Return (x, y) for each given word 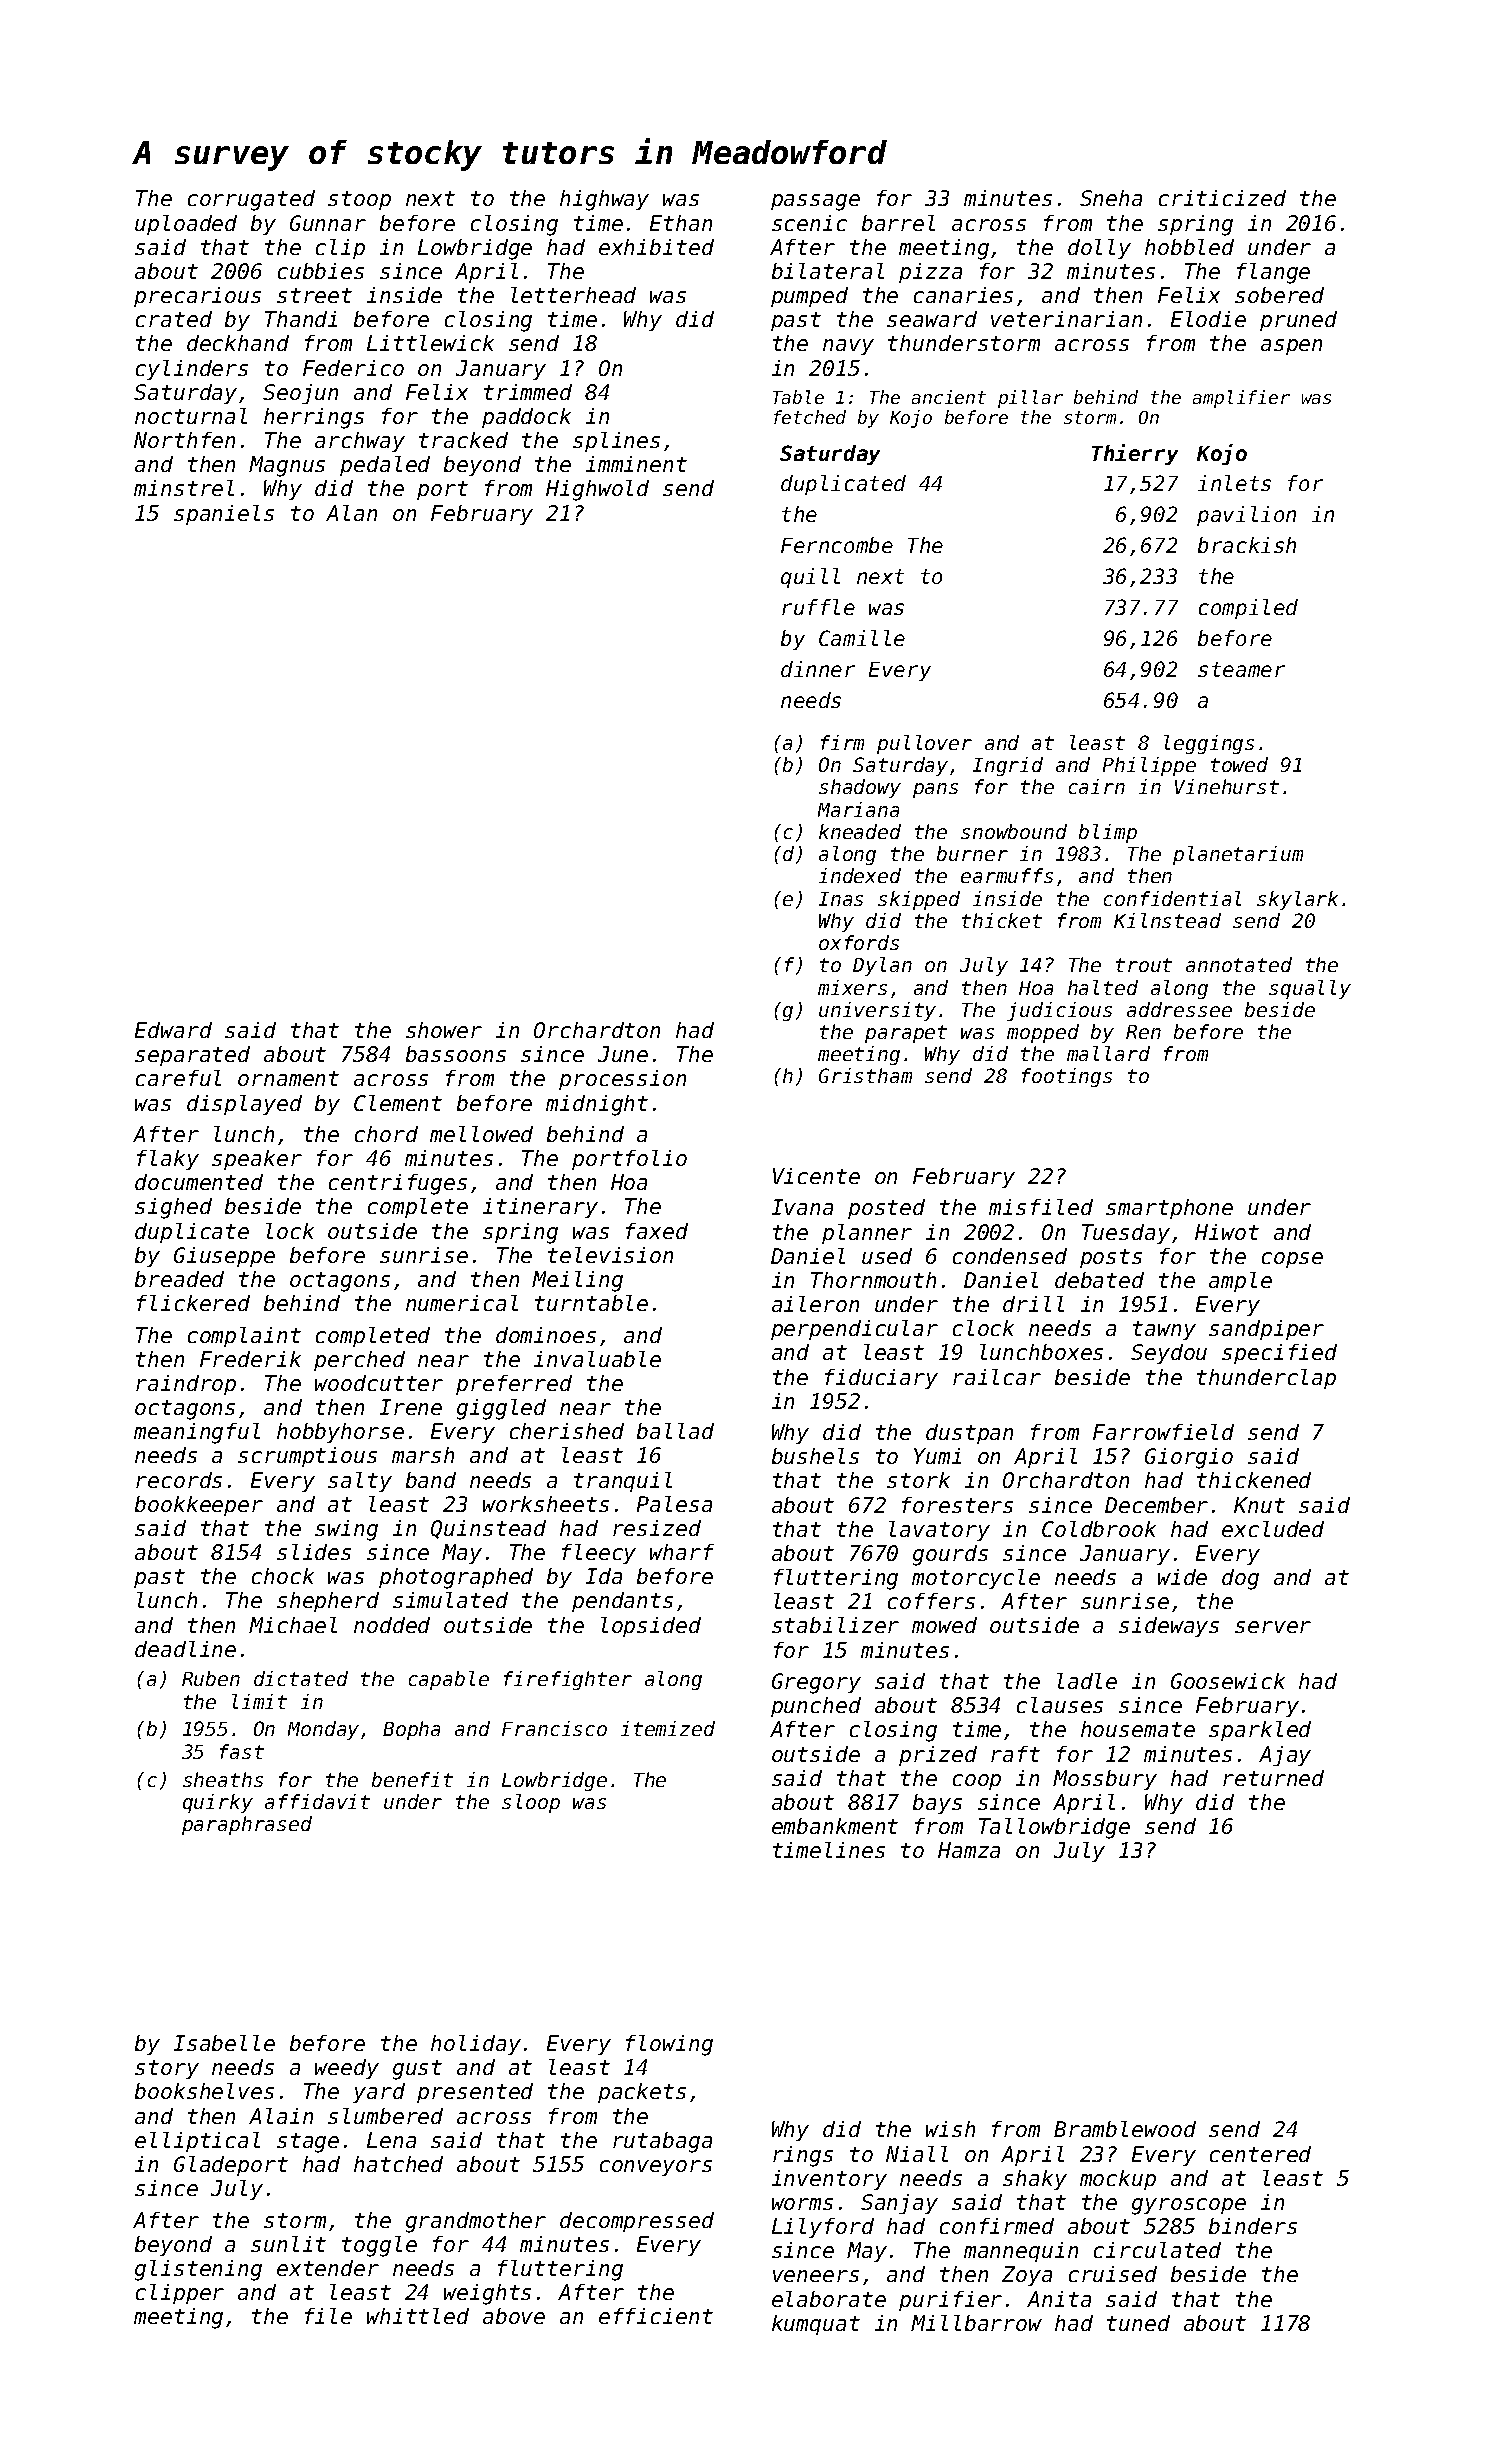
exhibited (656, 247)
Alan (351, 513)
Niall (917, 2154)
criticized (1222, 198)
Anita (1059, 2299)
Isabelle (224, 2043)
